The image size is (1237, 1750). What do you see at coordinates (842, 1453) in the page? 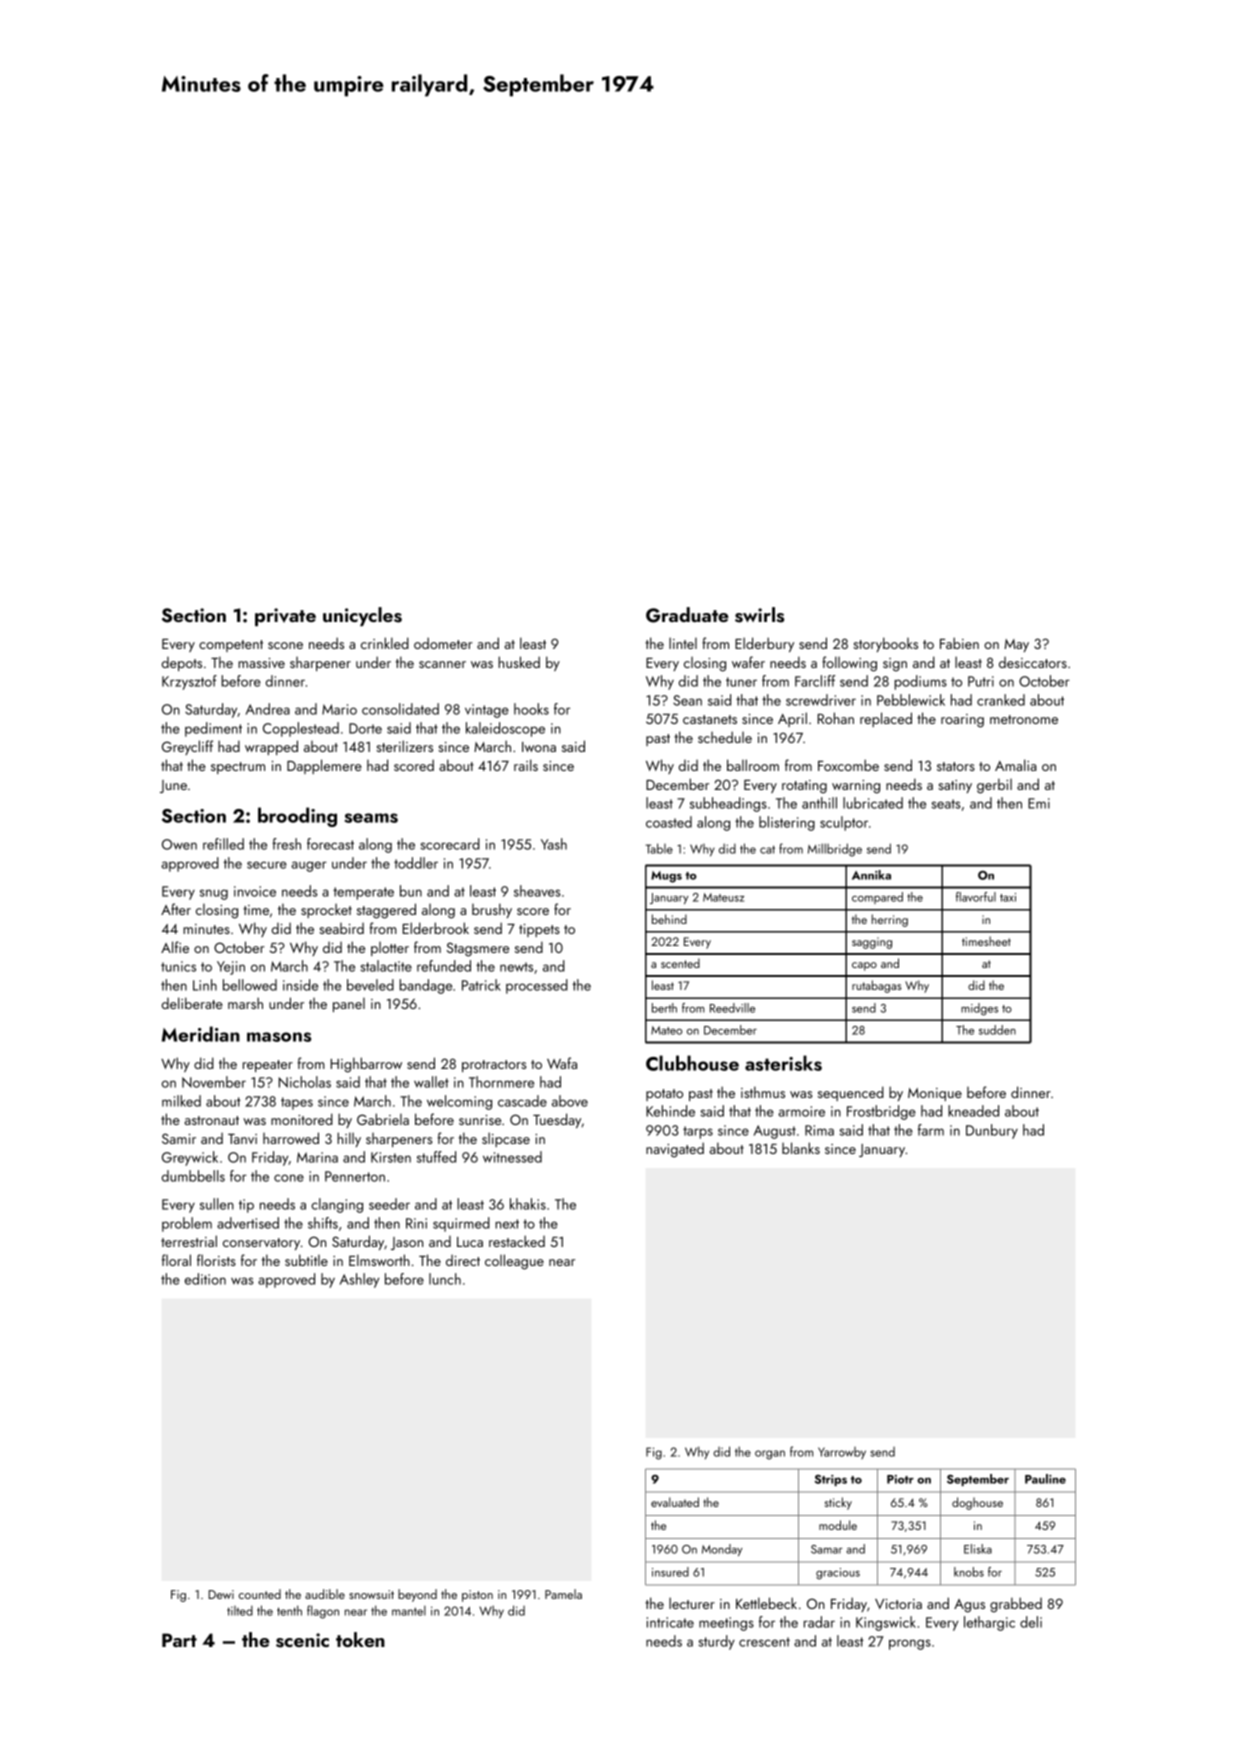
I see `Yarrowby` at bounding box center [842, 1453].
